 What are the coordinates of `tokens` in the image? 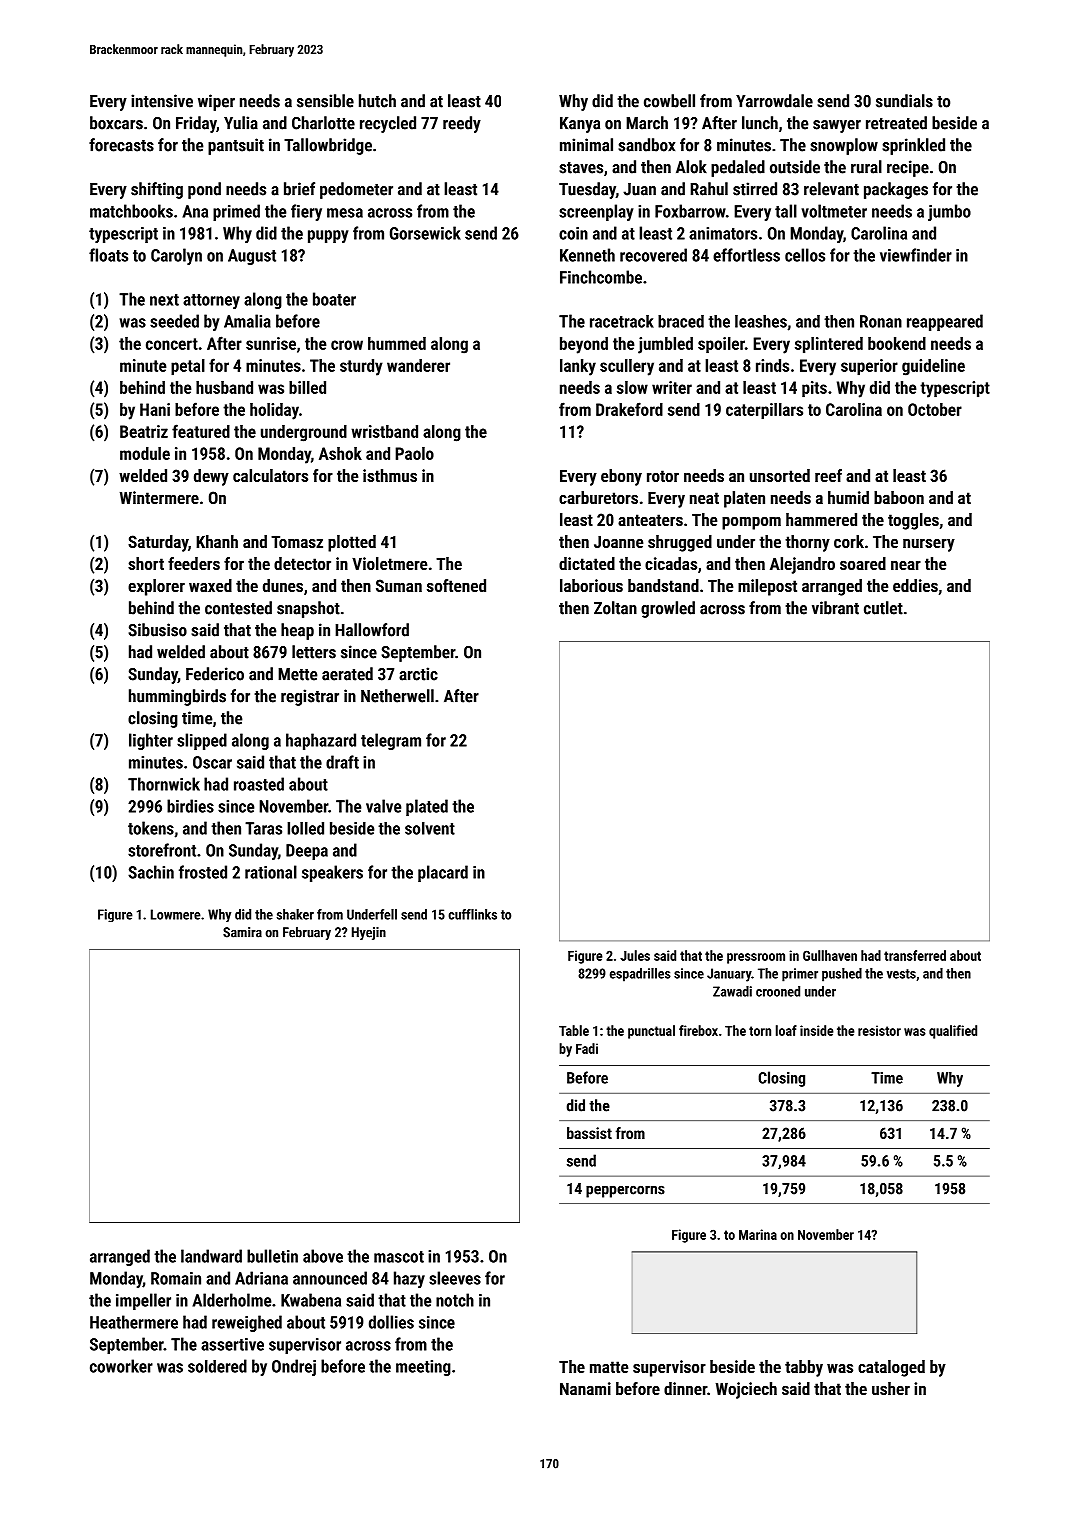 It's located at (151, 828).
